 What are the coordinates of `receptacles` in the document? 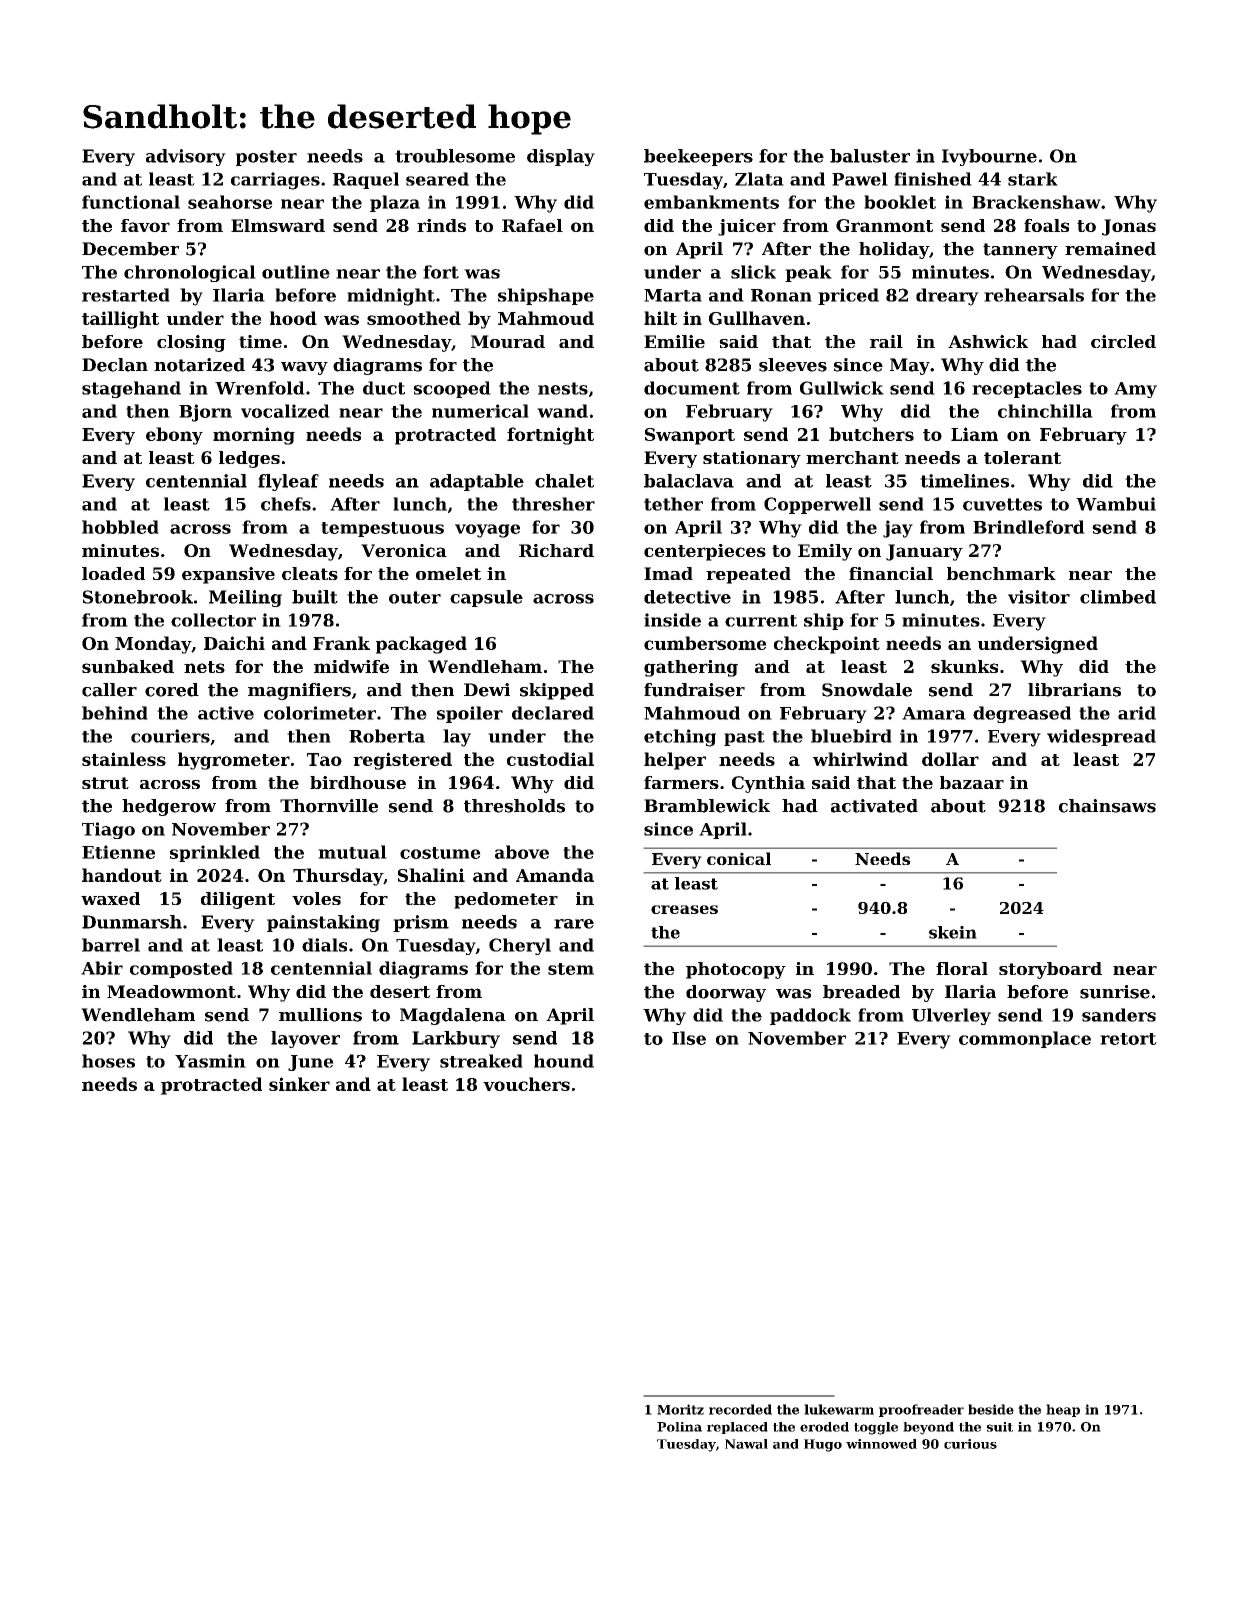 It's located at (1027, 389).
